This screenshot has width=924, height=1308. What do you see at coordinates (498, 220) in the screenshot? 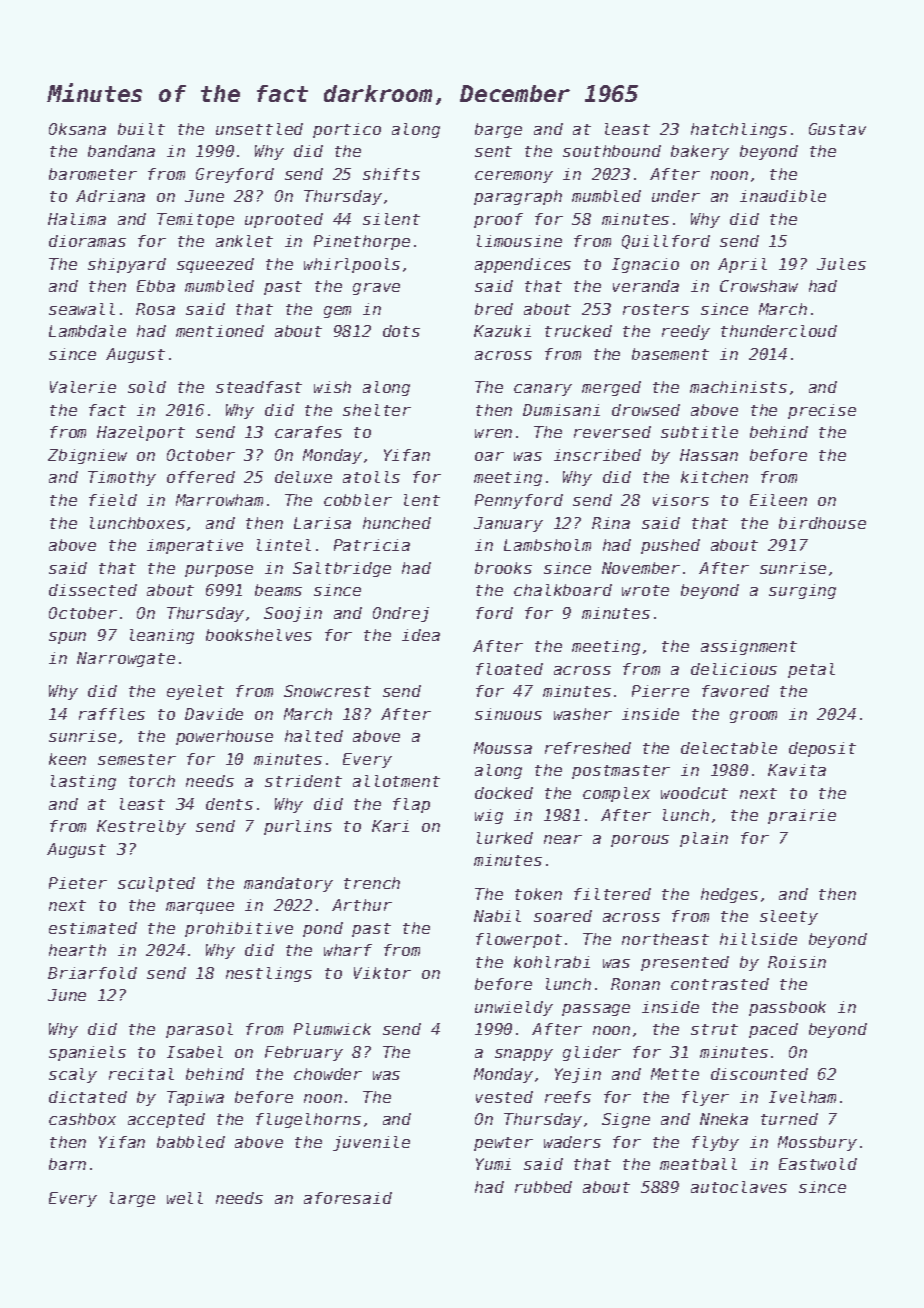
I see `proof` at bounding box center [498, 220].
